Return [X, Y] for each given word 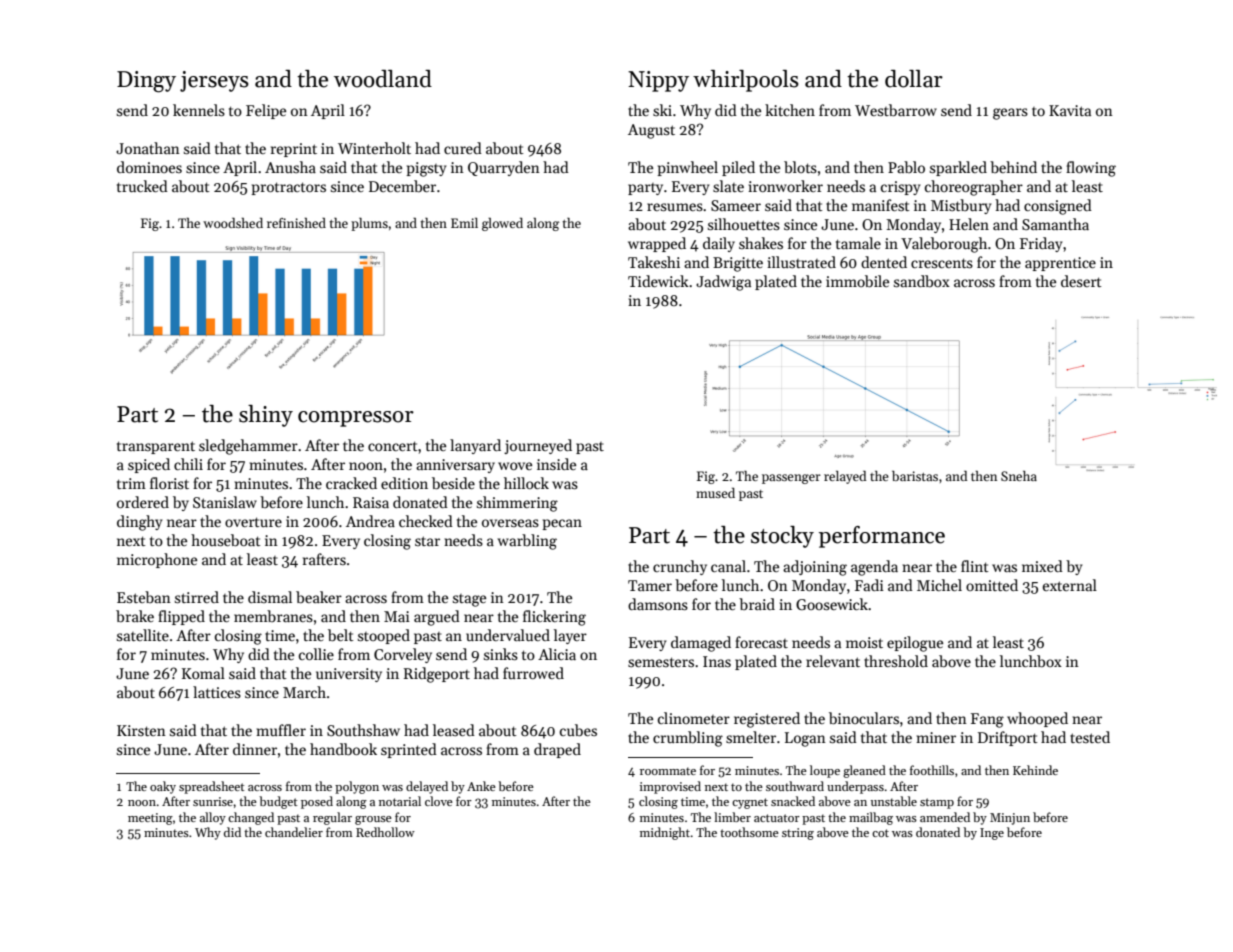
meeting [150, 819]
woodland [383, 79]
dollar [914, 79]
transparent [156, 447]
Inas [717, 661]
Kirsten [141, 730]
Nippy [658, 81]
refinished [296, 223]
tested [1090, 737]
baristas [915, 476]
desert [1081, 281]
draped [557, 750]
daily [719, 244]
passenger [791, 479]
